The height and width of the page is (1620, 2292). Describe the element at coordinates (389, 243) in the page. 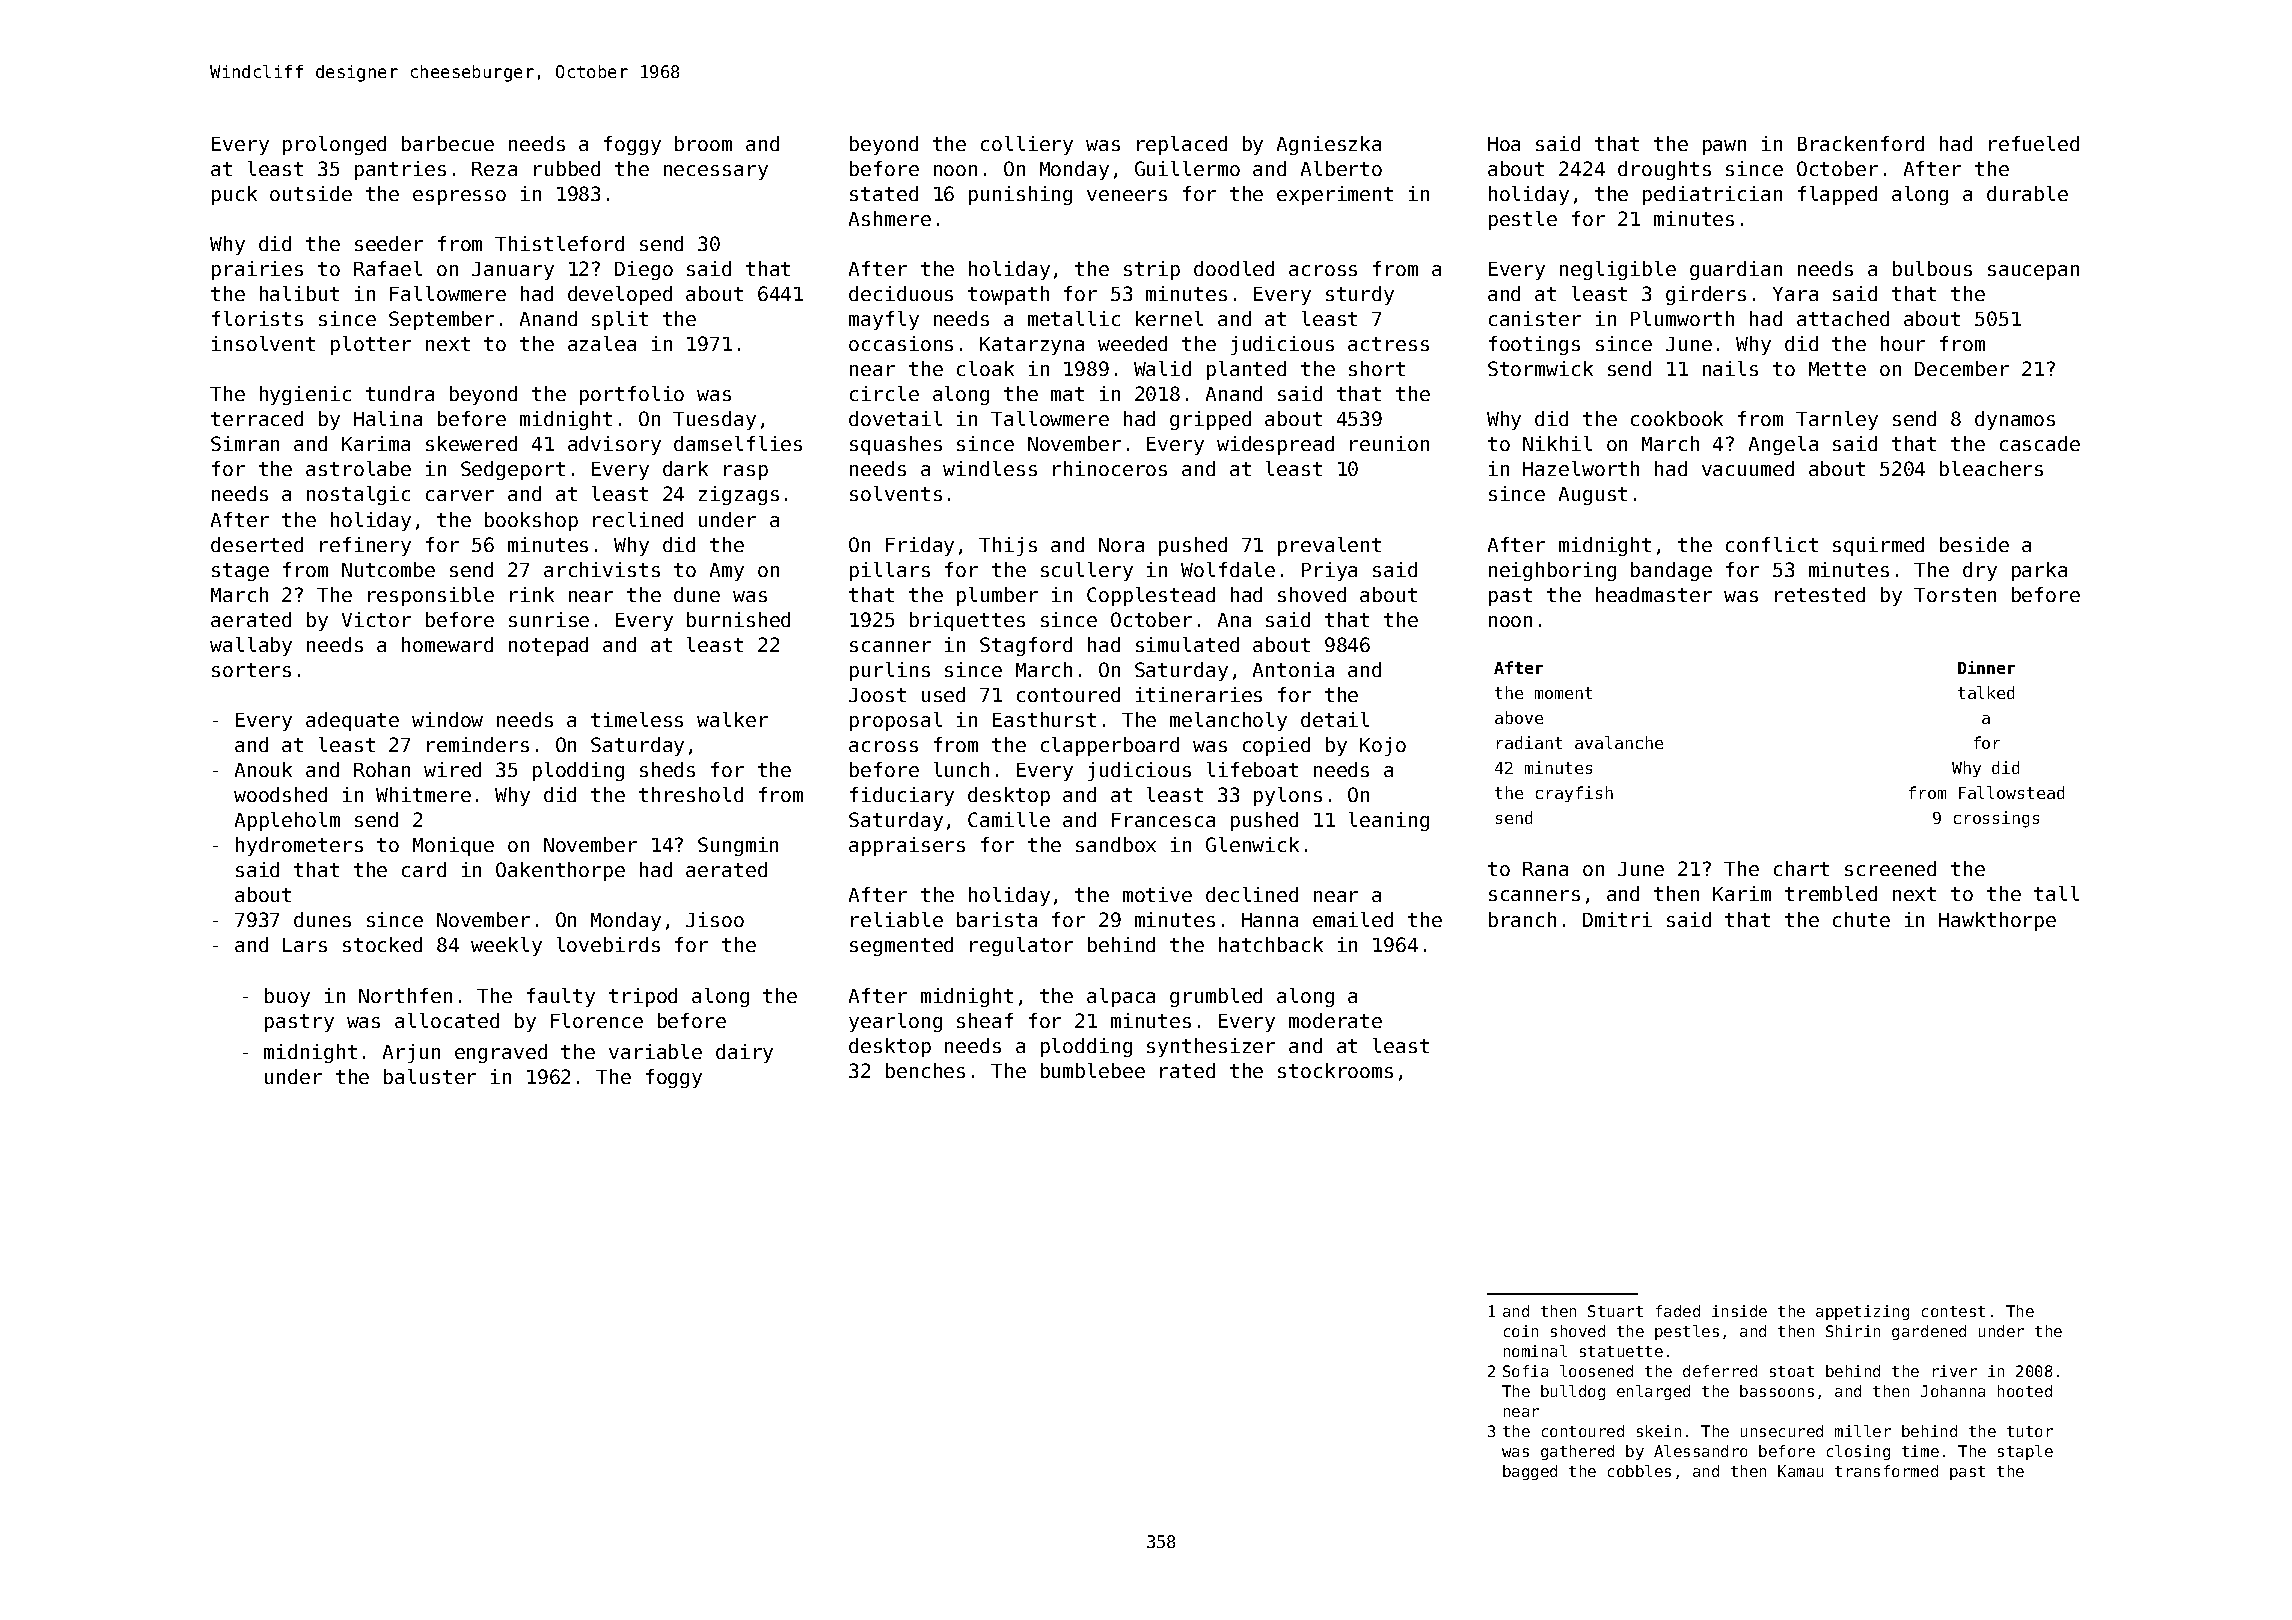

I see `seeder` at that location.
